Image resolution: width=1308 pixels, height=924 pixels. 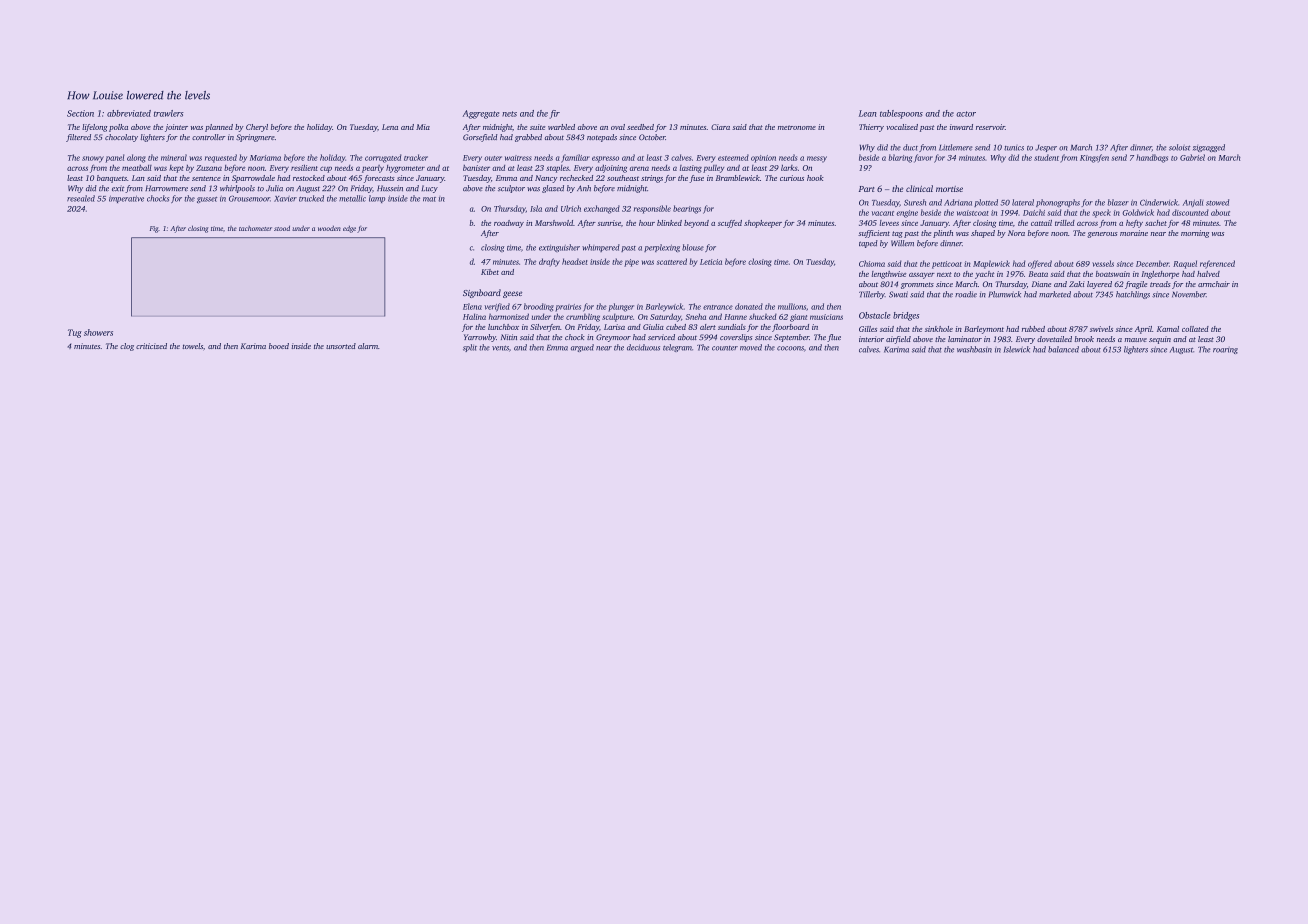 I want to click on dovetailed, so click(x=1054, y=339).
